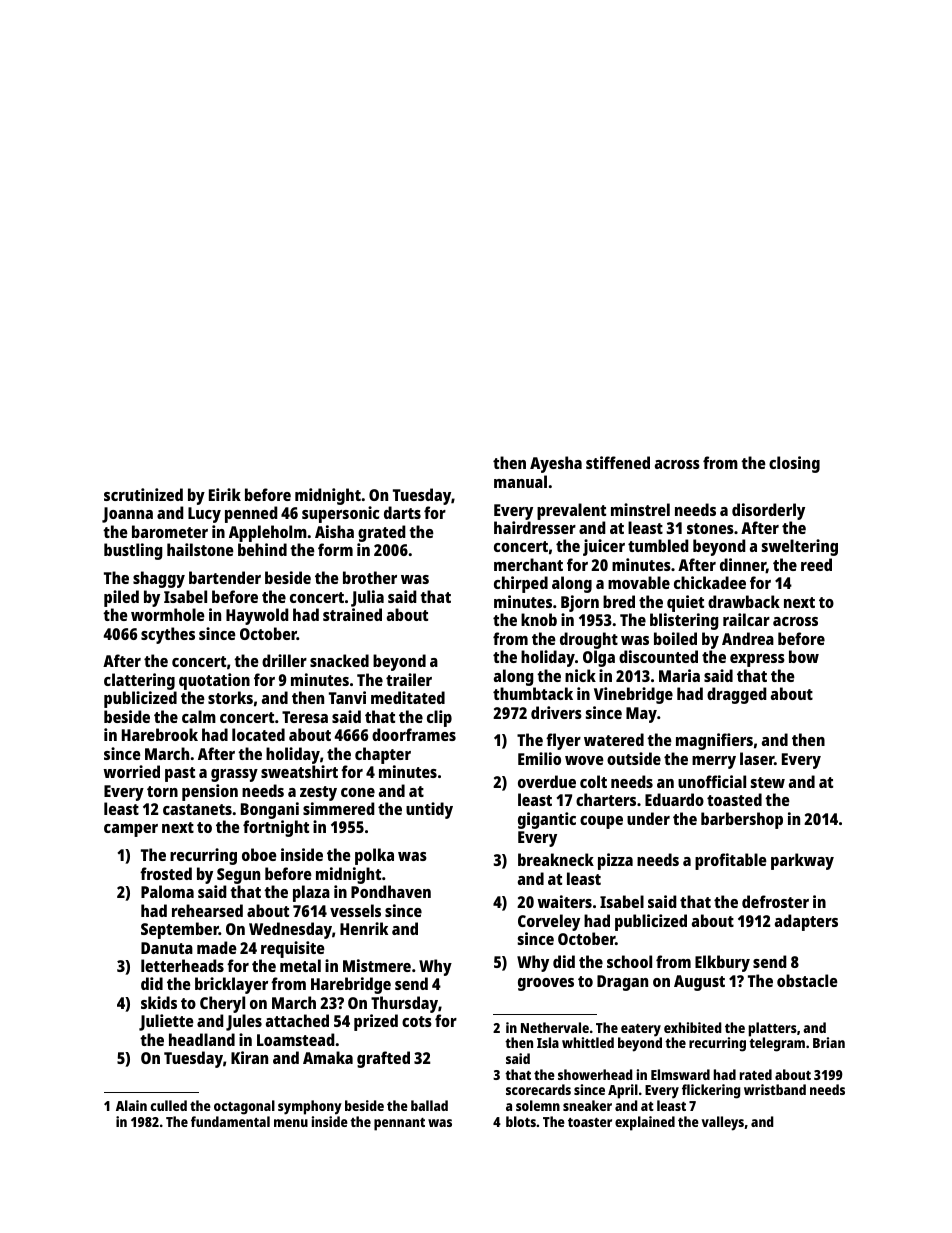  Describe the element at coordinates (806, 922) in the screenshot. I see `adapters` at that location.
